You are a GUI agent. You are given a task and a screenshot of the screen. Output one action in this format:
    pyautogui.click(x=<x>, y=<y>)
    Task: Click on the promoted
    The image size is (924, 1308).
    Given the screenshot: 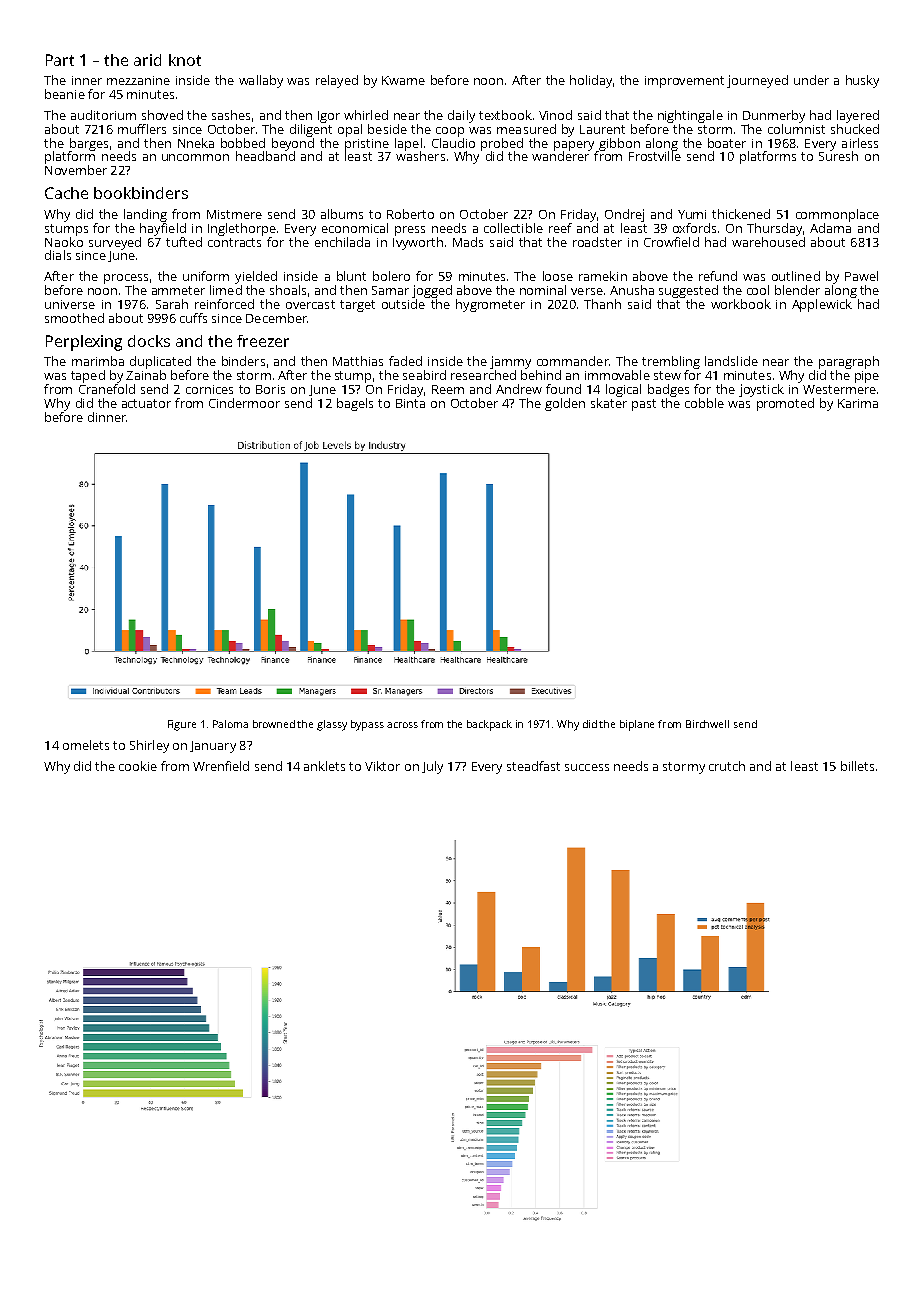 What is the action you would take?
    pyautogui.click(x=785, y=404)
